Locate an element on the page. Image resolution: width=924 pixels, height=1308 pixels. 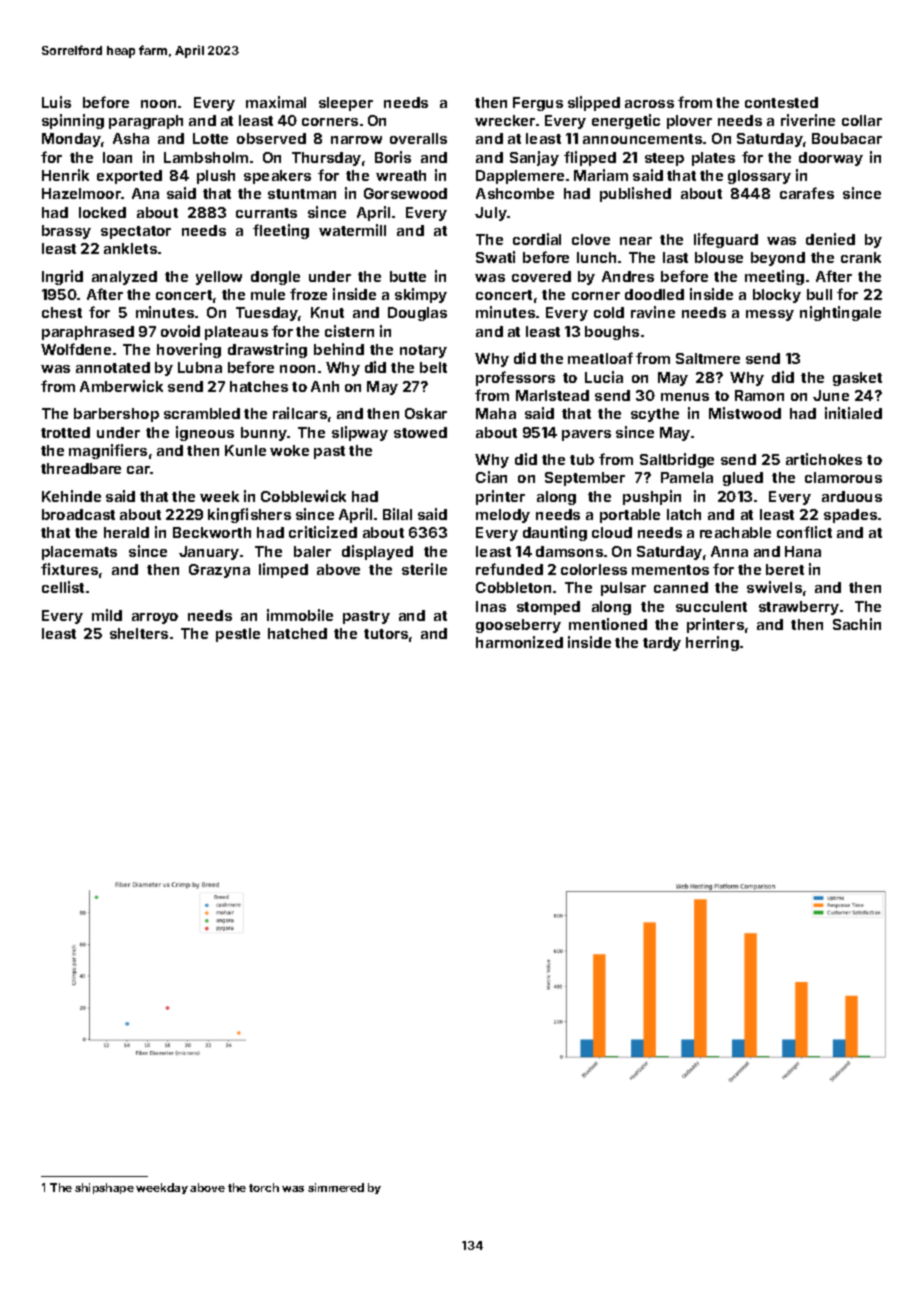
torch is located at coordinates (264, 1187).
